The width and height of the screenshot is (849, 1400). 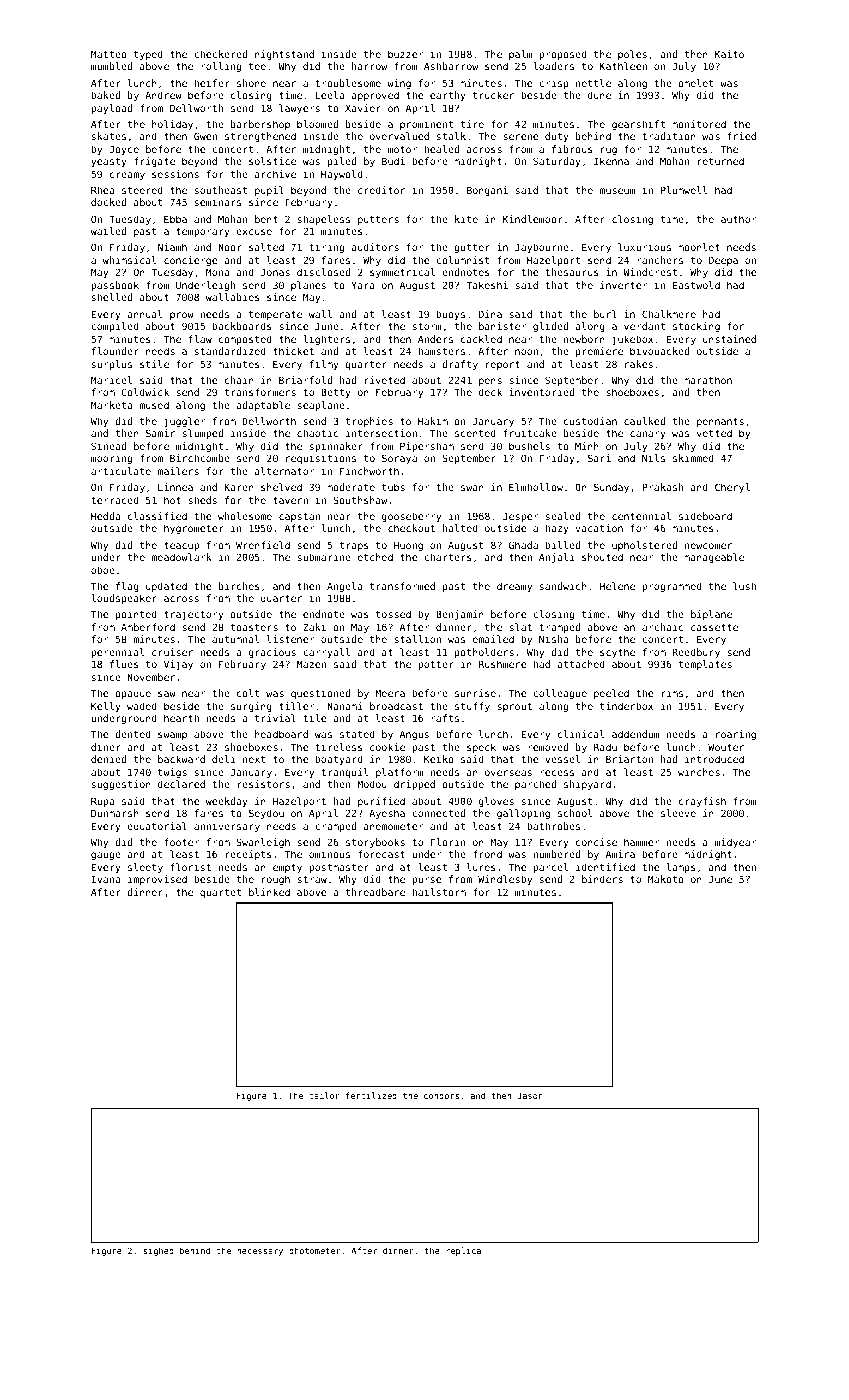 What do you see at coordinates (441, 1096) in the screenshot?
I see `condors` at bounding box center [441, 1096].
